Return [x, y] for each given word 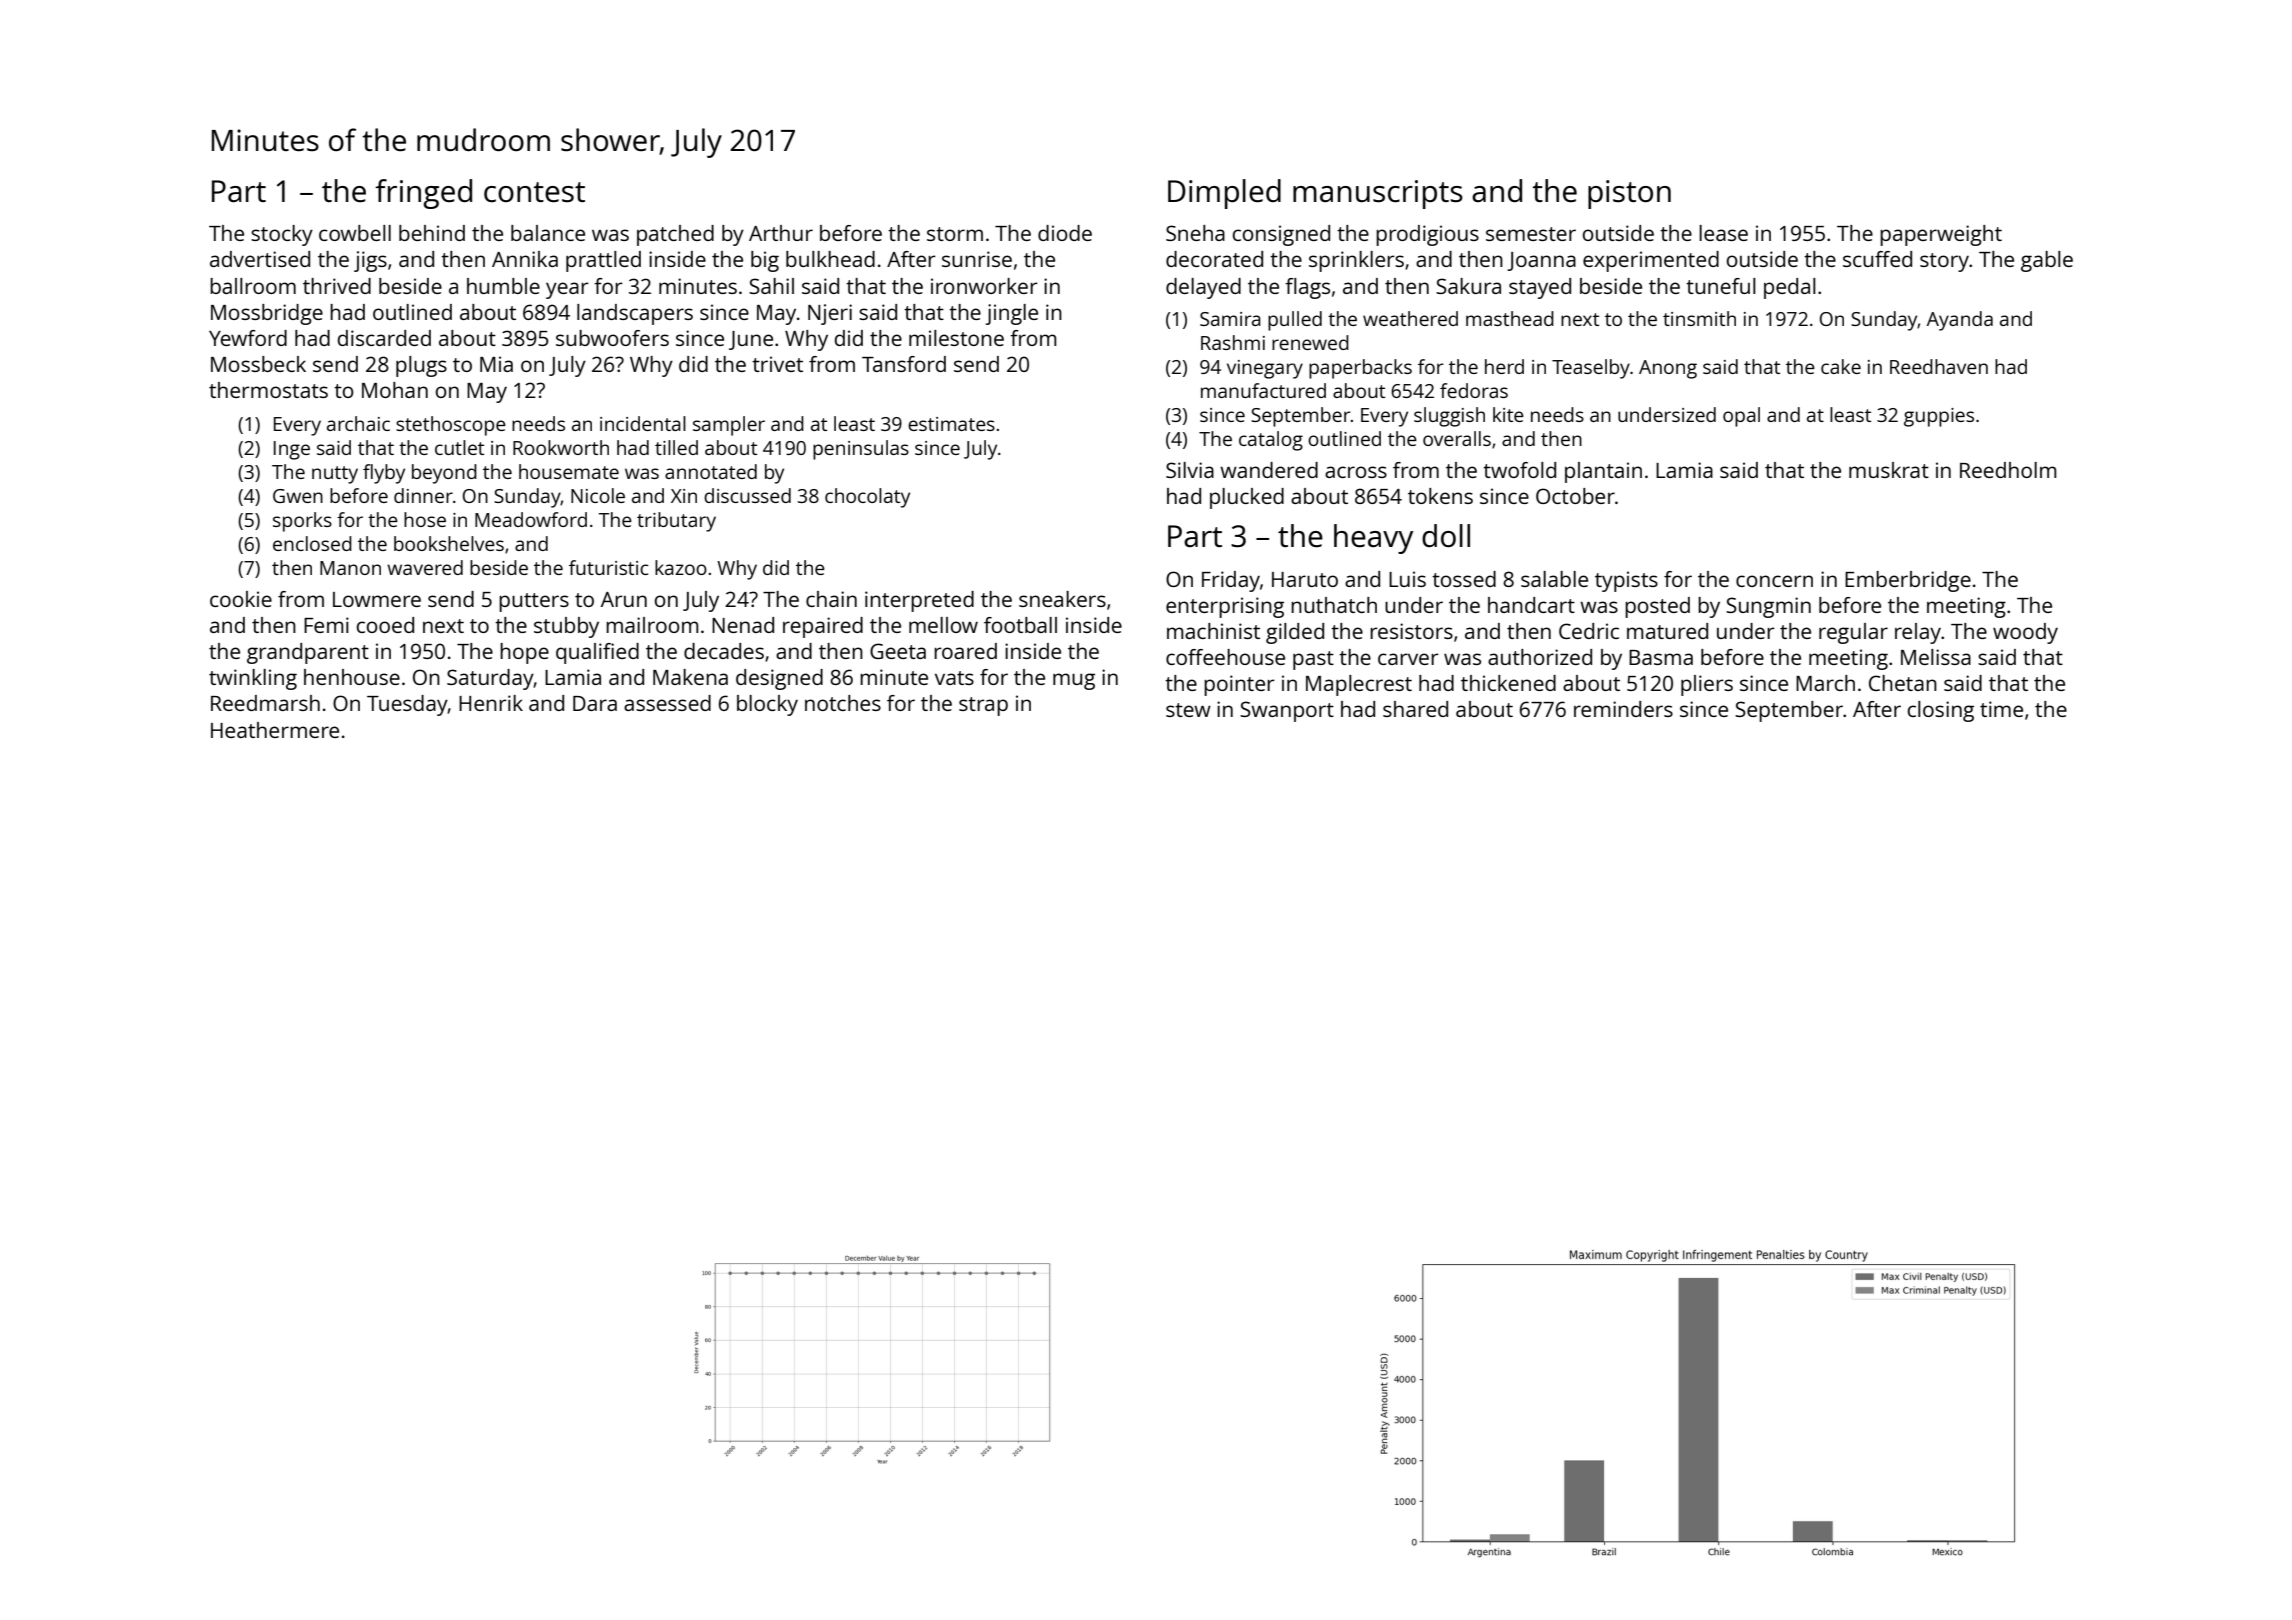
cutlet [459, 447]
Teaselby [1591, 369]
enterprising [1225, 607]
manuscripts [1378, 194]
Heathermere [275, 730]
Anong [1668, 369]
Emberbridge [1908, 581]
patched [675, 235]
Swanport [1287, 711]
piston [1629, 194]
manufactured [1263, 390]
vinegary [1265, 369]
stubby [566, 627]
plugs [421, 366]
